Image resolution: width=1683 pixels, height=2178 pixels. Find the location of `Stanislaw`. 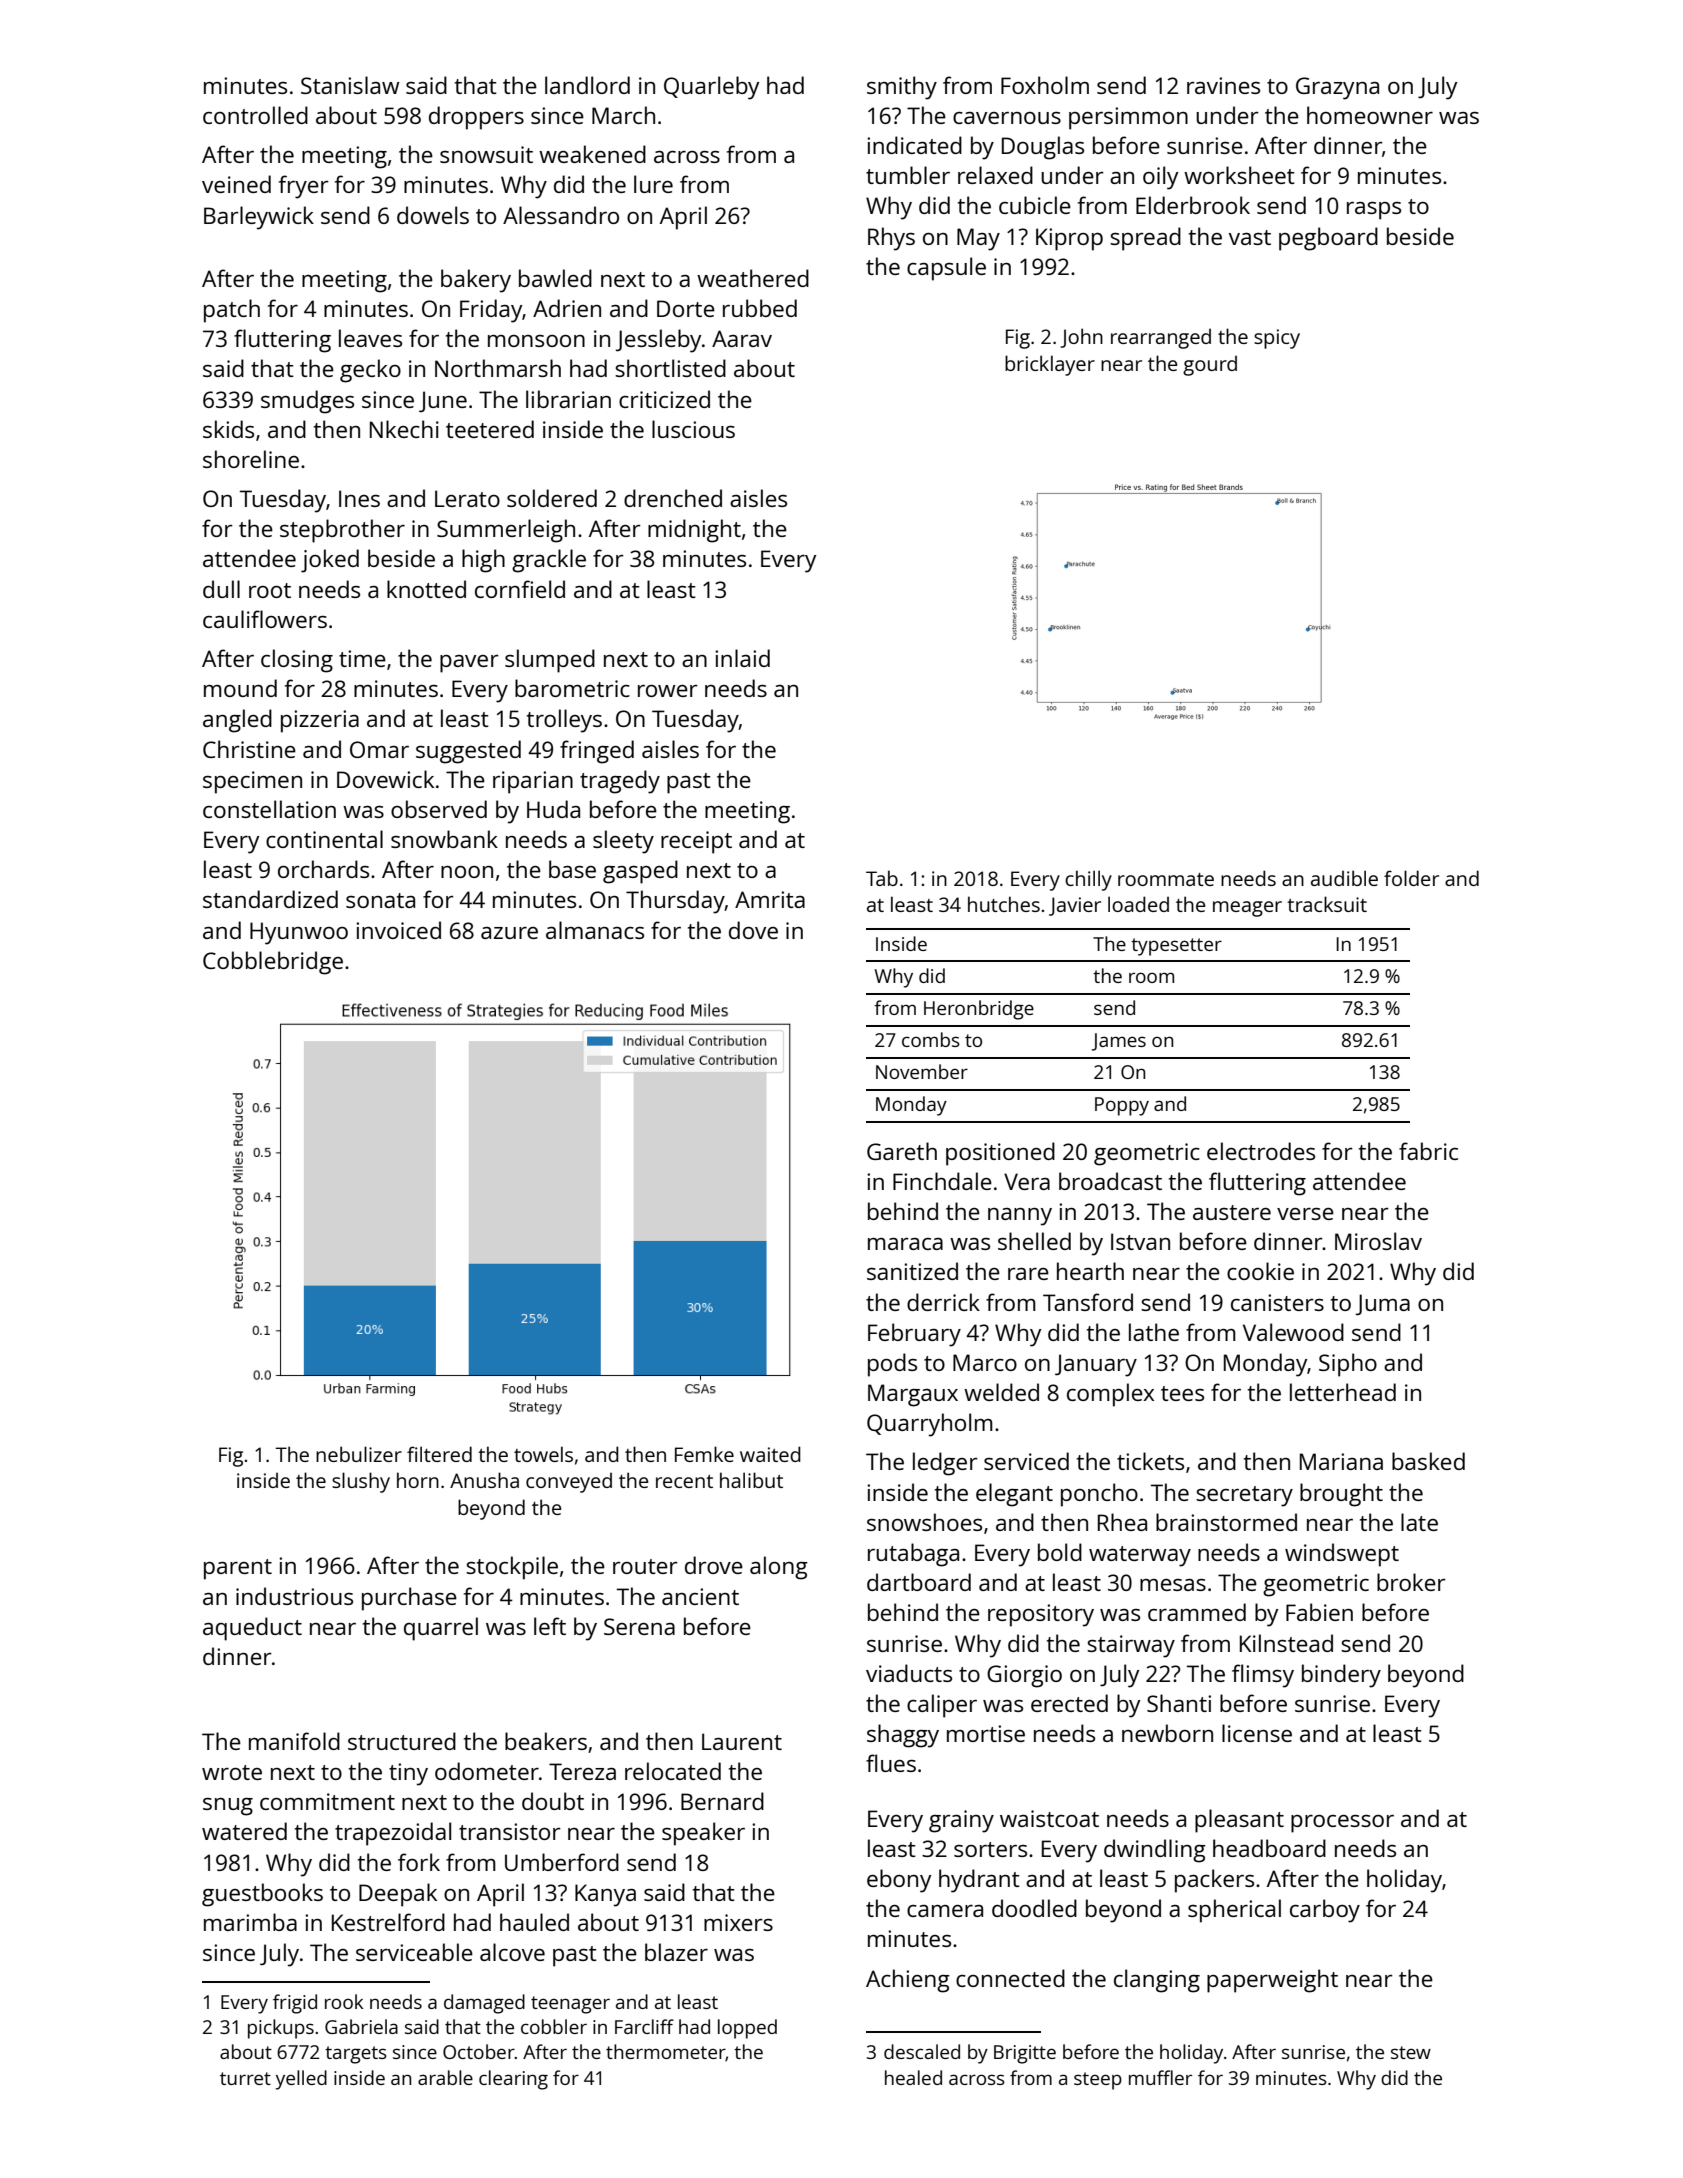

Stanislaw is located at coordinates (350, 85).
